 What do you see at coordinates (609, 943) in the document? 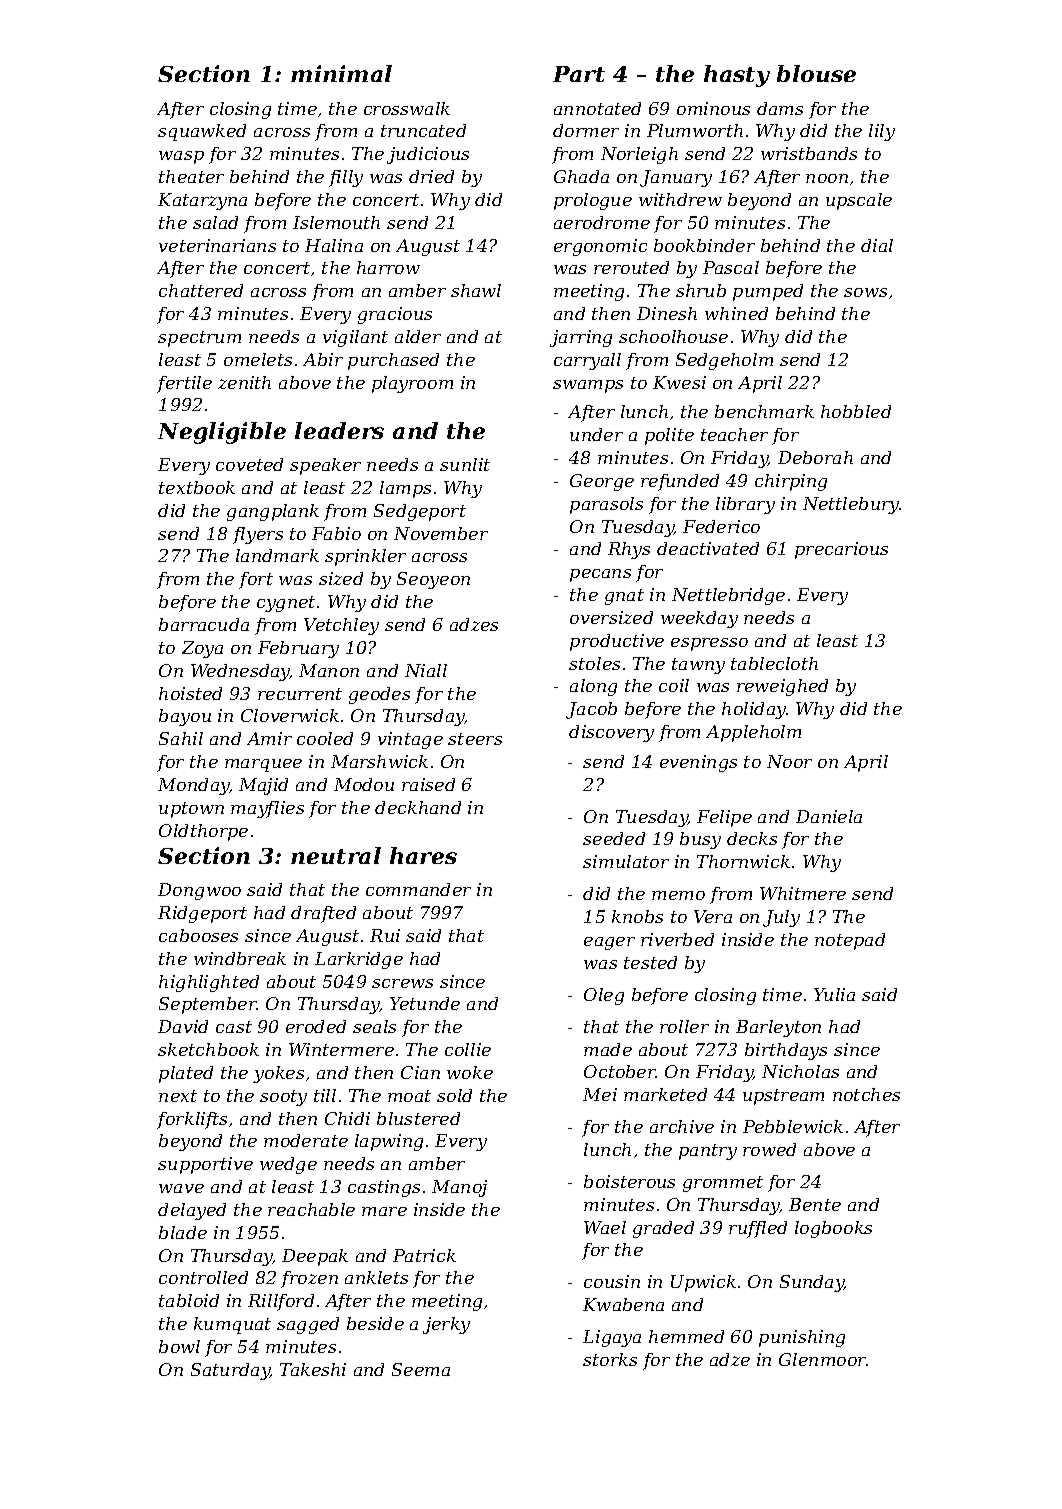
I see `eager` at bounding box center [609, 943].
